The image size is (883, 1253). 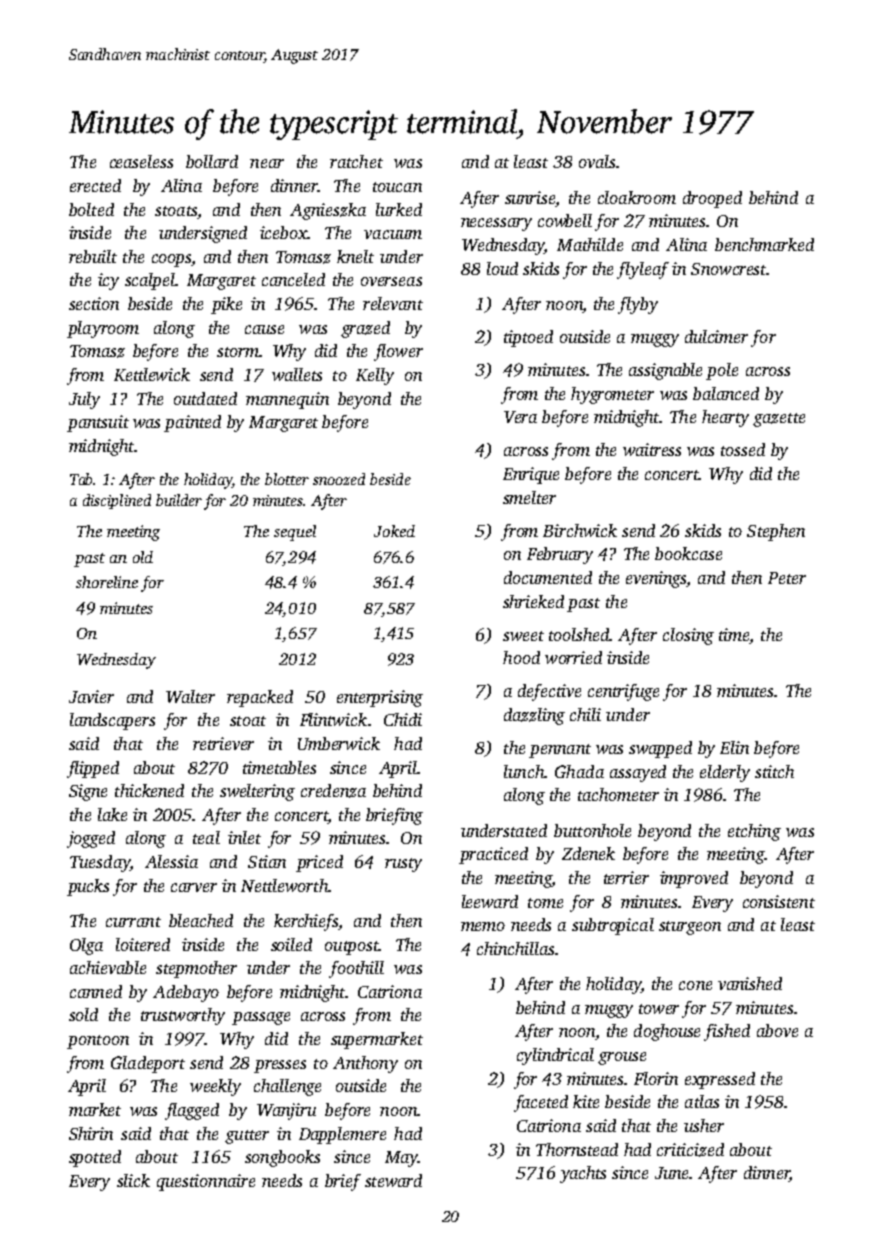 What do you see at coordinates (192, 423) in the document?
I see `painted` at bounding box center [192, 423].
